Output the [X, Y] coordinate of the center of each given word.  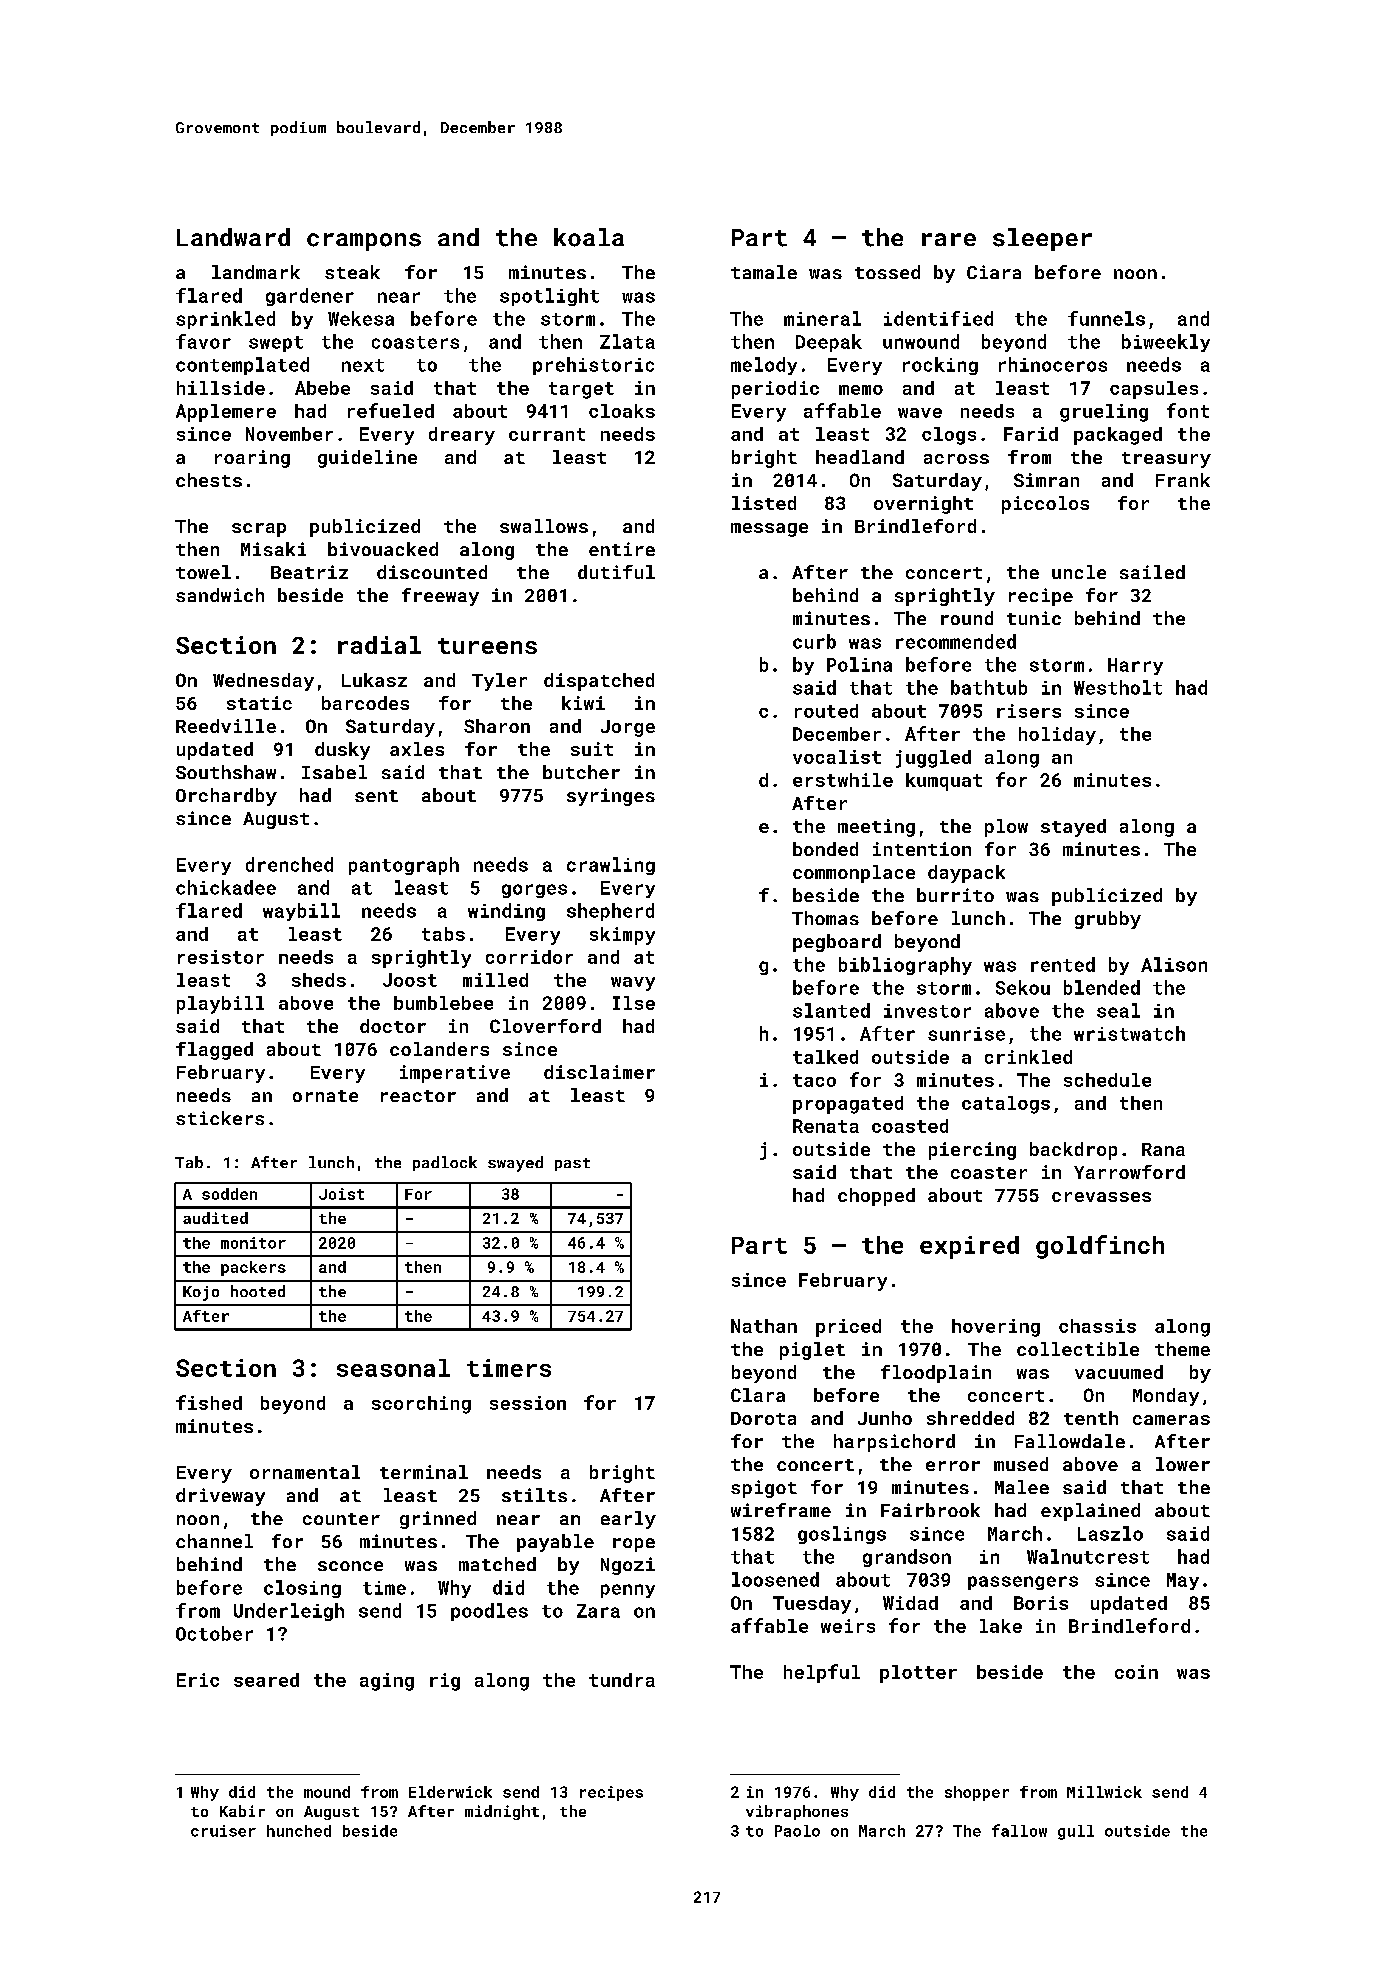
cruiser [223, 1831]
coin [1136, 1672]
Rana [1163, 1149]
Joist [341, 1194]
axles [417, 749]
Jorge [628, 728]
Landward [233, 237]
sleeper [1042, 239]
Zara [598, 1611]
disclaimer [599, 1072]
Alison [1174, 964]
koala [589, 237]
